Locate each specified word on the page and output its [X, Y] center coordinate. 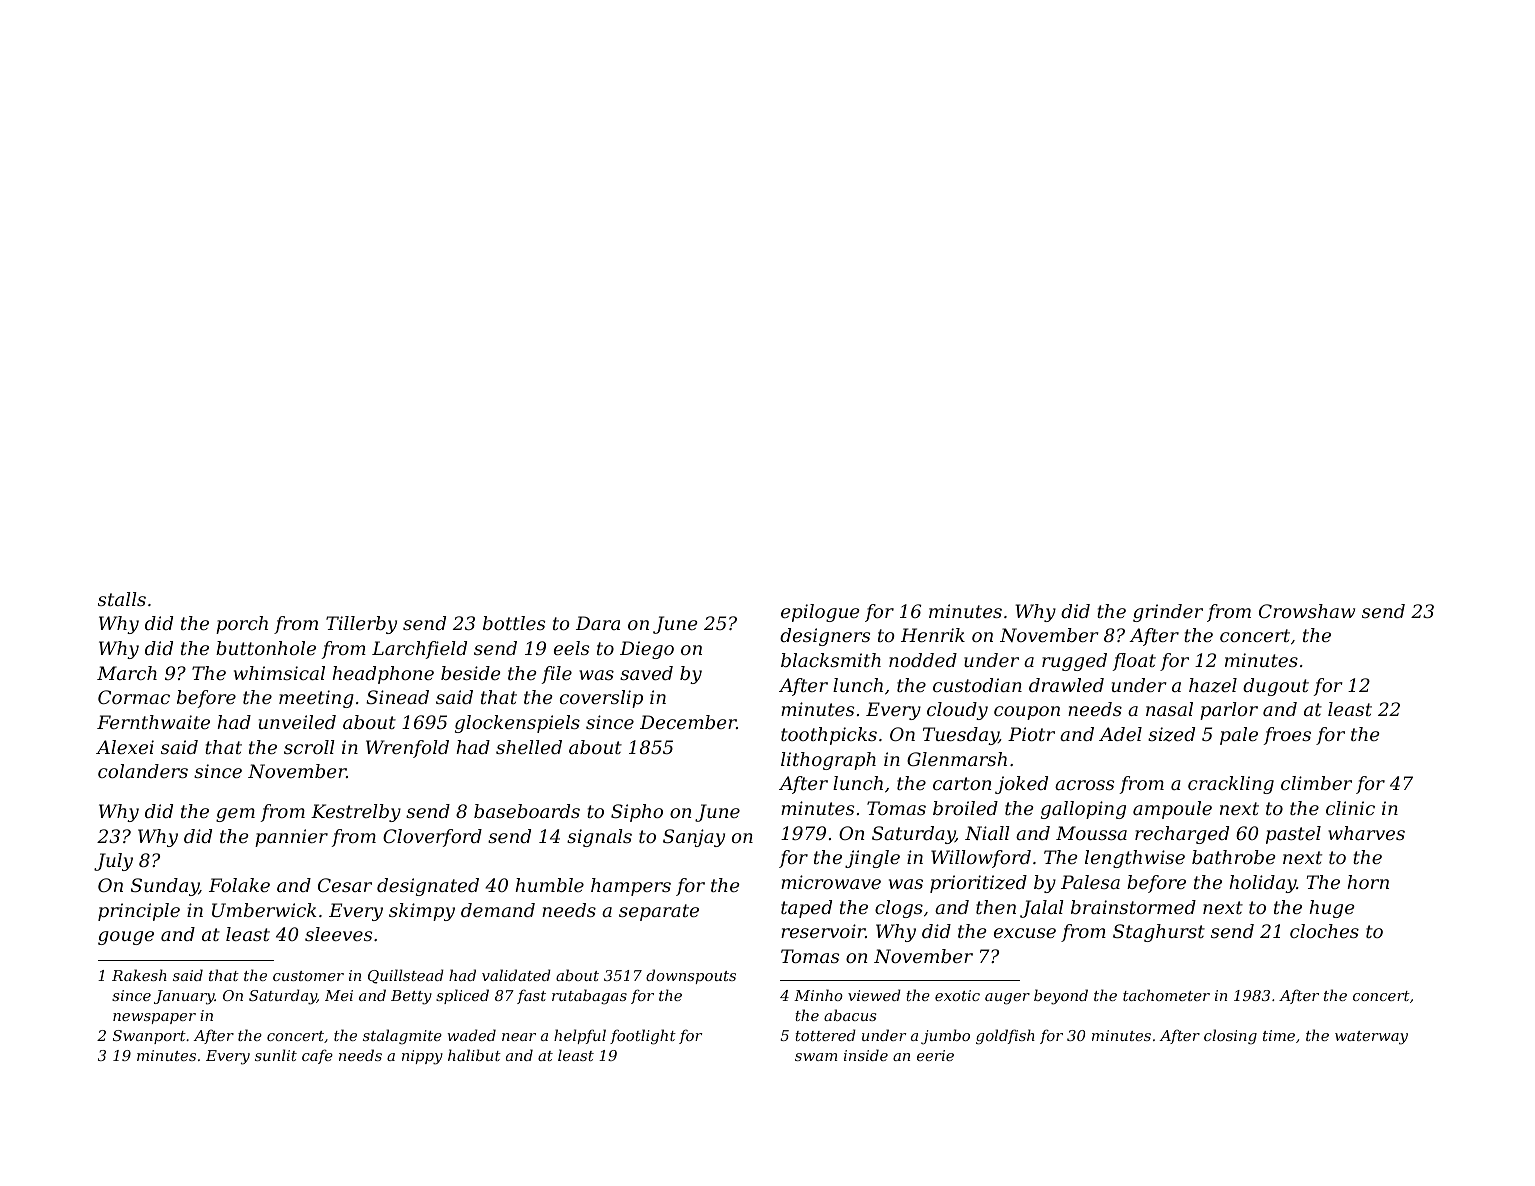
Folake [239, 885]
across [1084, 785]
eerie [935, 1055]
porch [242, 625]
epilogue [820, 613]
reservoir [823, 931]
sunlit [276, 1055]
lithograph [828, 761]
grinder [1168, 613]
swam [816, 1057]
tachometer [1166, 995]
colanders [143, 771]
